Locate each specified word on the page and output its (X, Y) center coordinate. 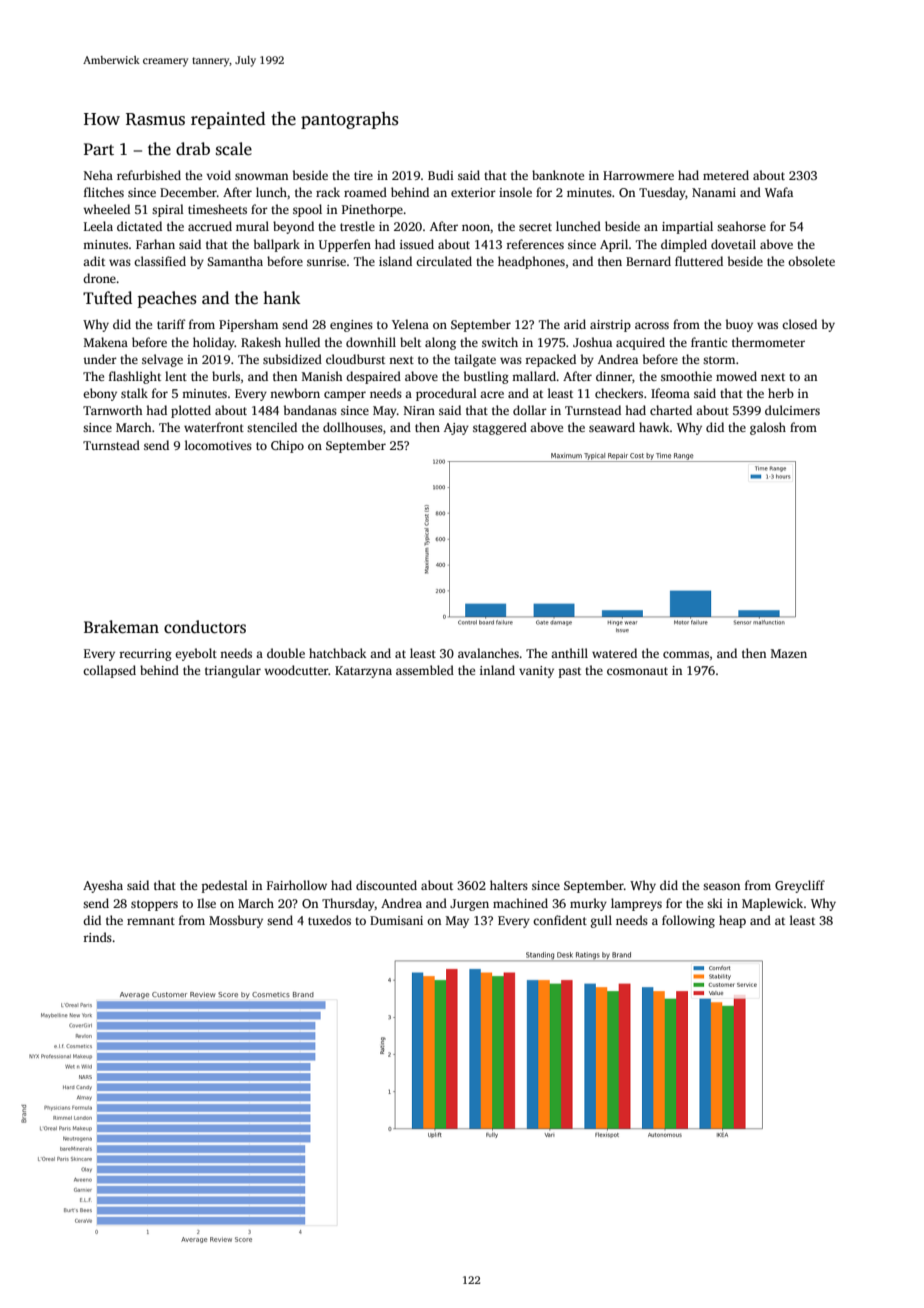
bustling (486, 377)
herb (781, 393)
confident (560, 920)
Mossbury (236, 921)
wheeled (106, 209)
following (688, 921)
